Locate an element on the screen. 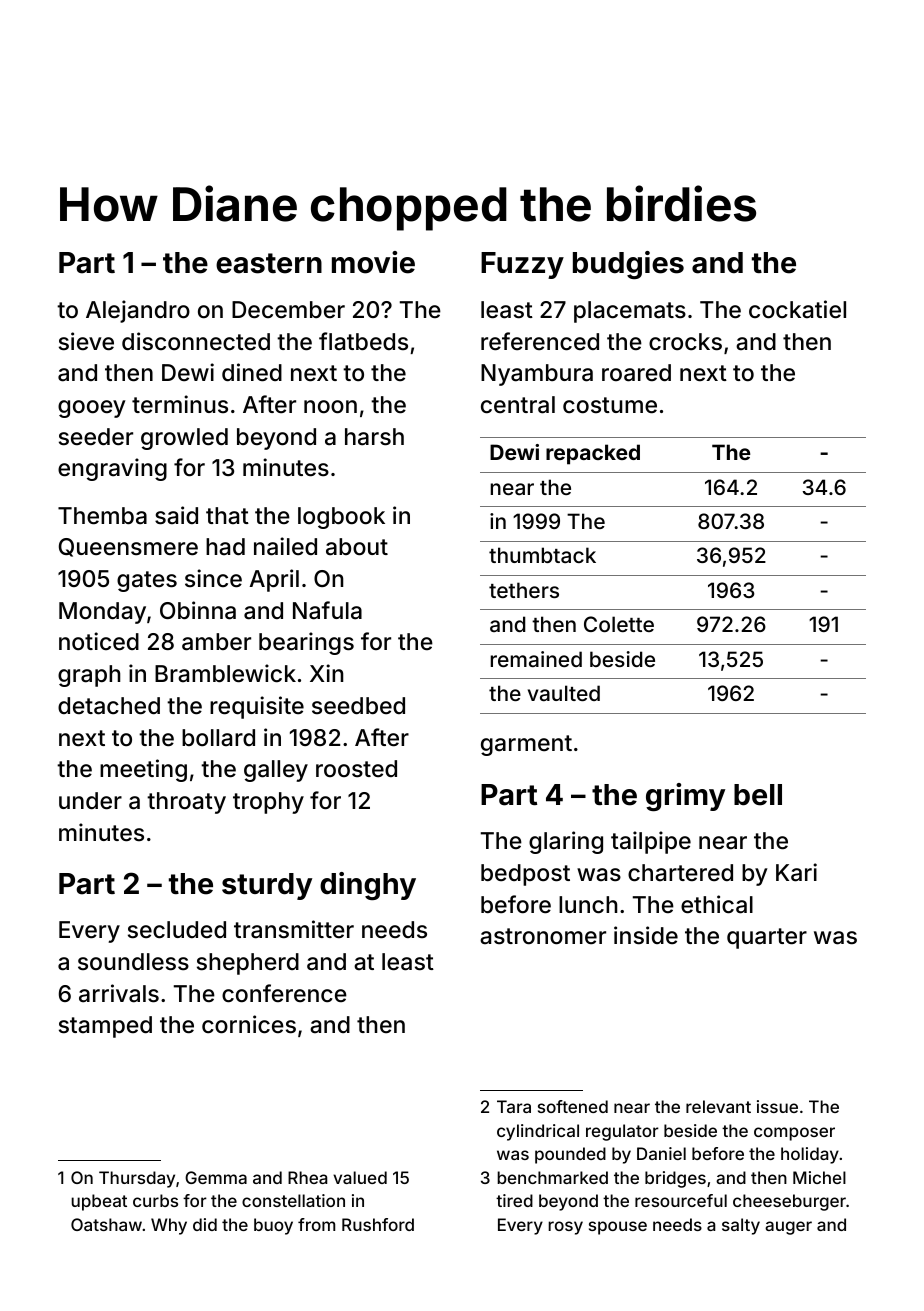 This screenshot has height=1311, width=924. eastern is located at coordinates (269, 263).
